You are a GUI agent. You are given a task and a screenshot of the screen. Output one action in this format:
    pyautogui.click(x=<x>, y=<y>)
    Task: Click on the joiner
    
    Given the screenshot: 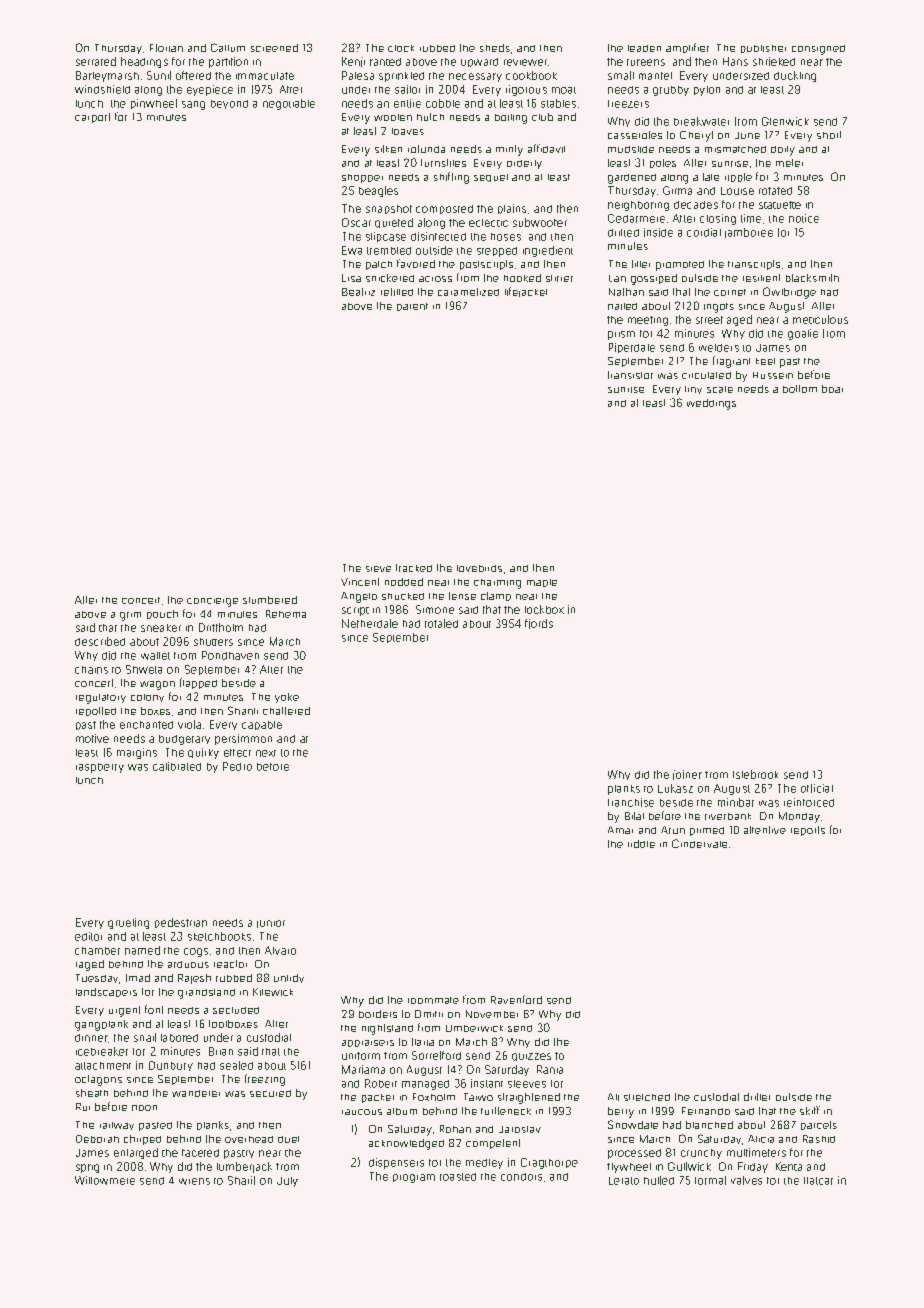 What is the action you would take?
    pyautogui.click(x=687, y=775)
